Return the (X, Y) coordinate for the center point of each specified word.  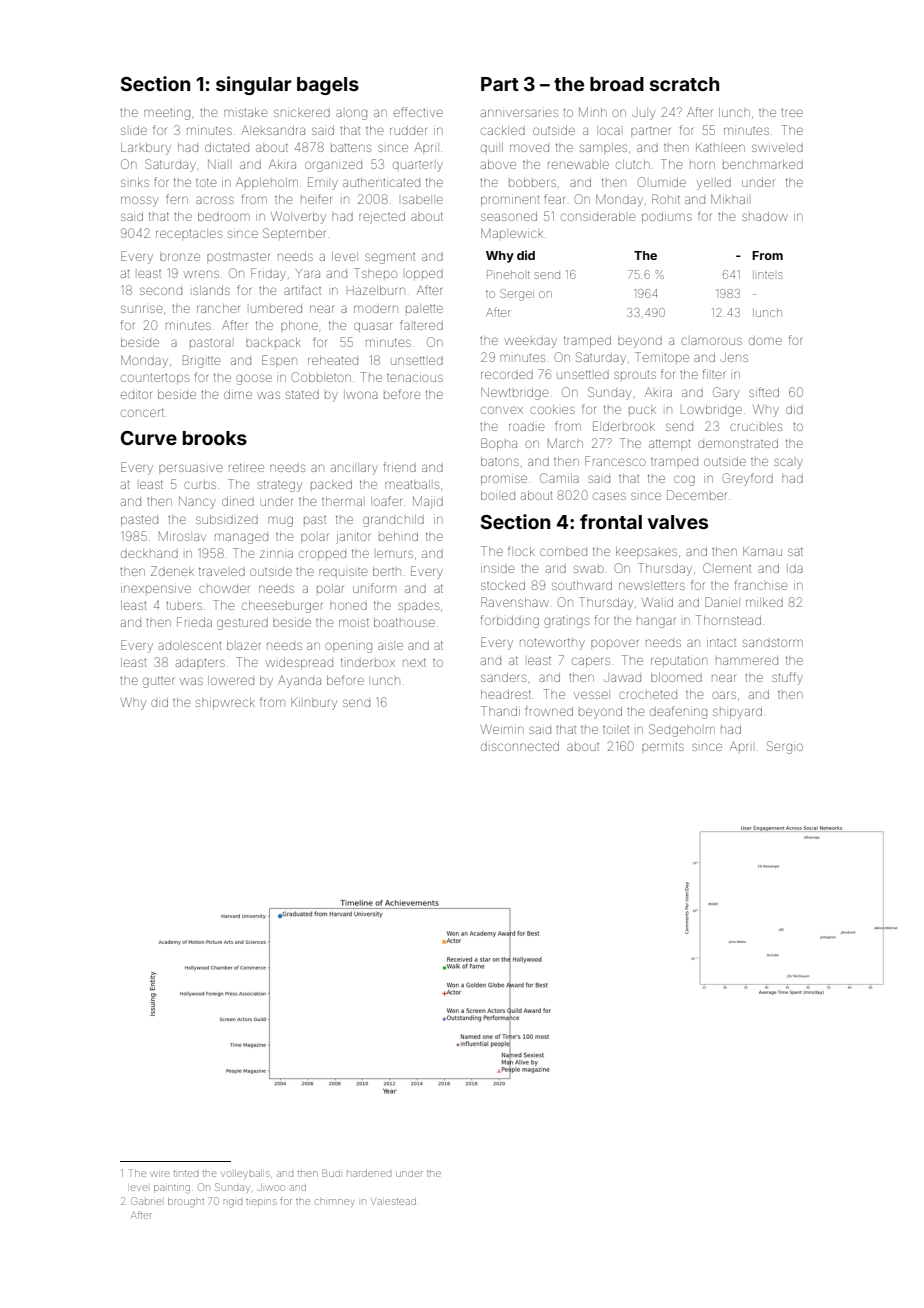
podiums (667, 217)
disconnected (520, 746)
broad (617, 84)
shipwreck (225, 703)
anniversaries (519, 113)
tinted (186, 1174)
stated (302, 394)
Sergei (517, 295)
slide (134, 130)
